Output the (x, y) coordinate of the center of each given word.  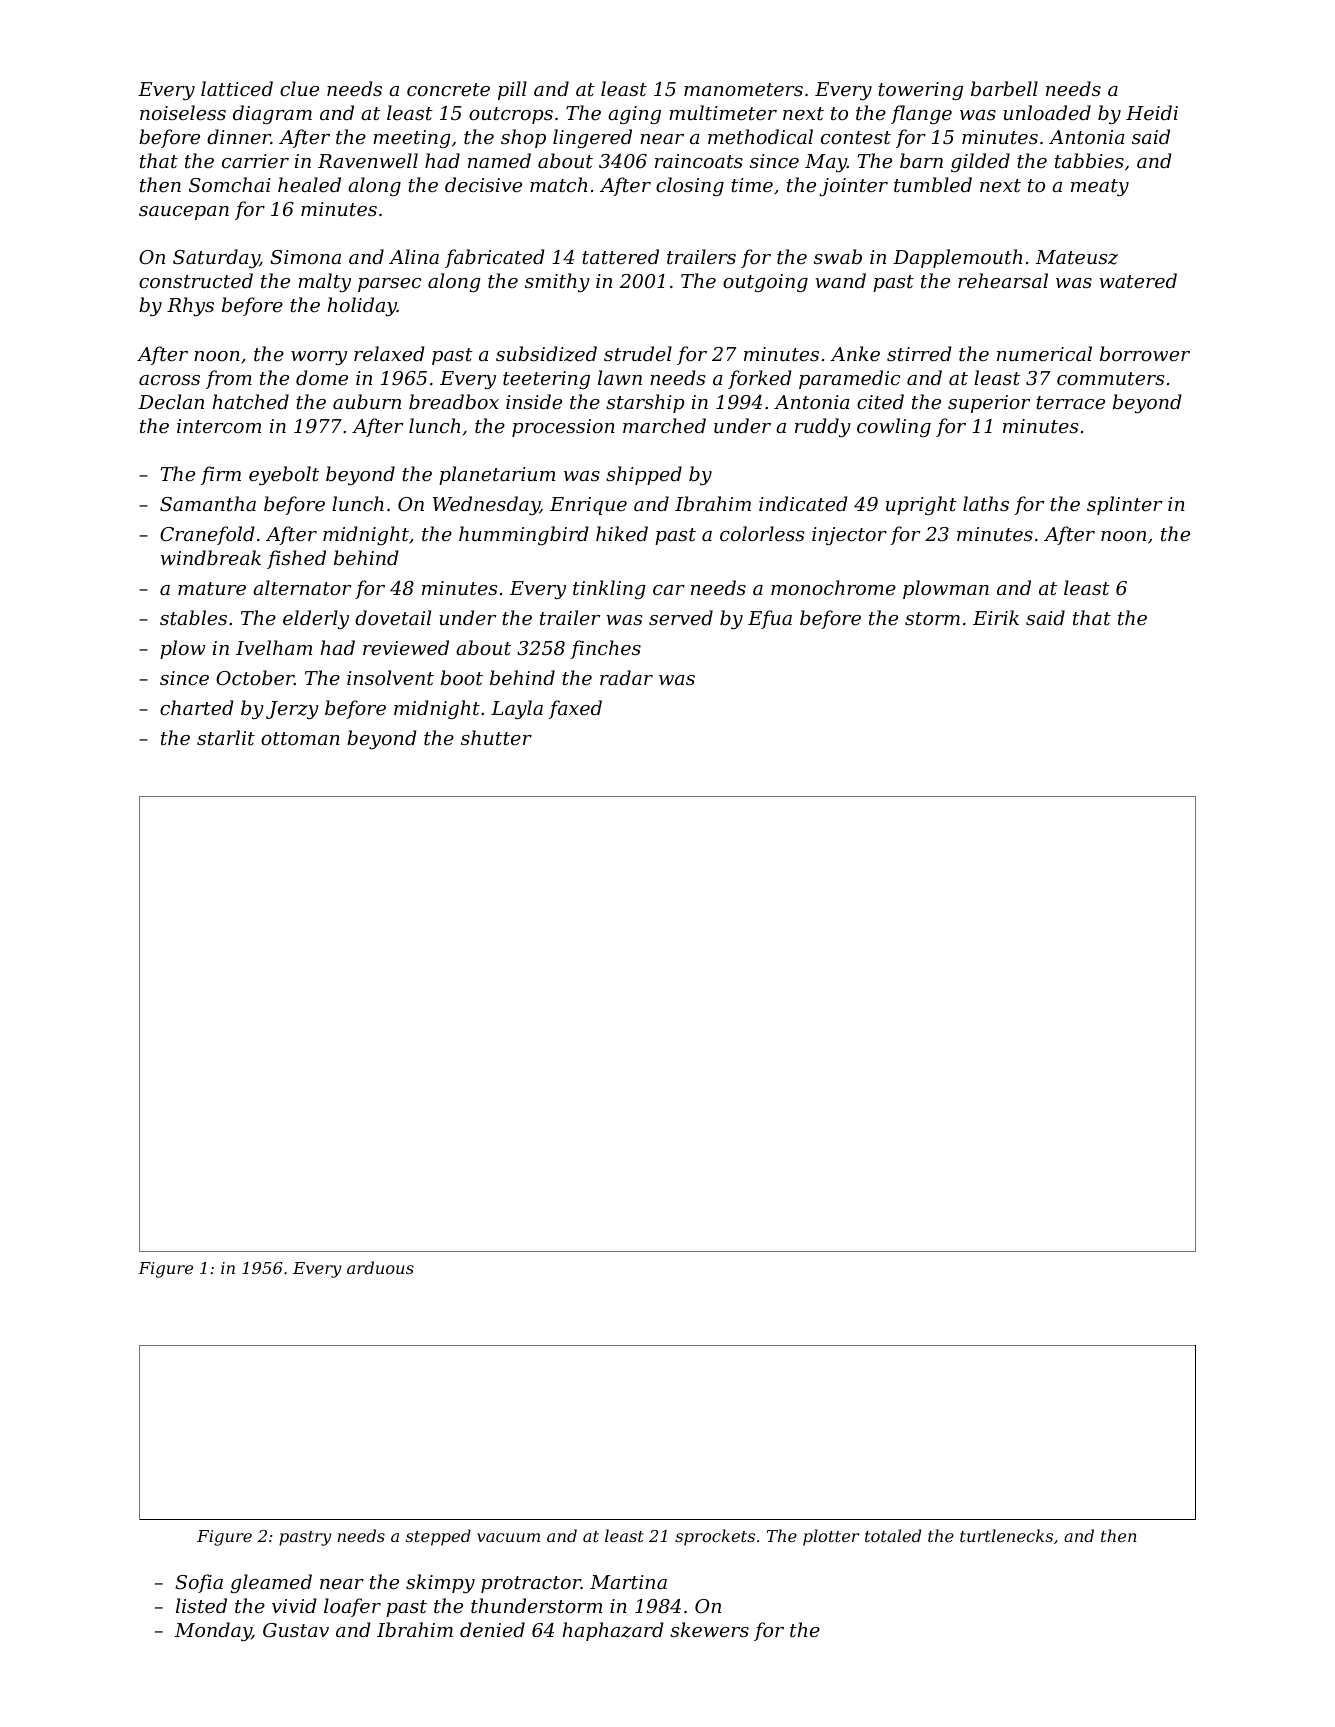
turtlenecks (1006, 1535)
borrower (1145, 353)
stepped (438, 1537)
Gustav (296, 1630)
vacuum (508, 1537)
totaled (893, 1535)
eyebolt (284, 475)
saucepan (184, 213)
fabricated (495, 258)
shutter (496, 737)
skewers (709, 1629)
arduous (380, 1267)
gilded (980, 162)
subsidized (546, 354)
